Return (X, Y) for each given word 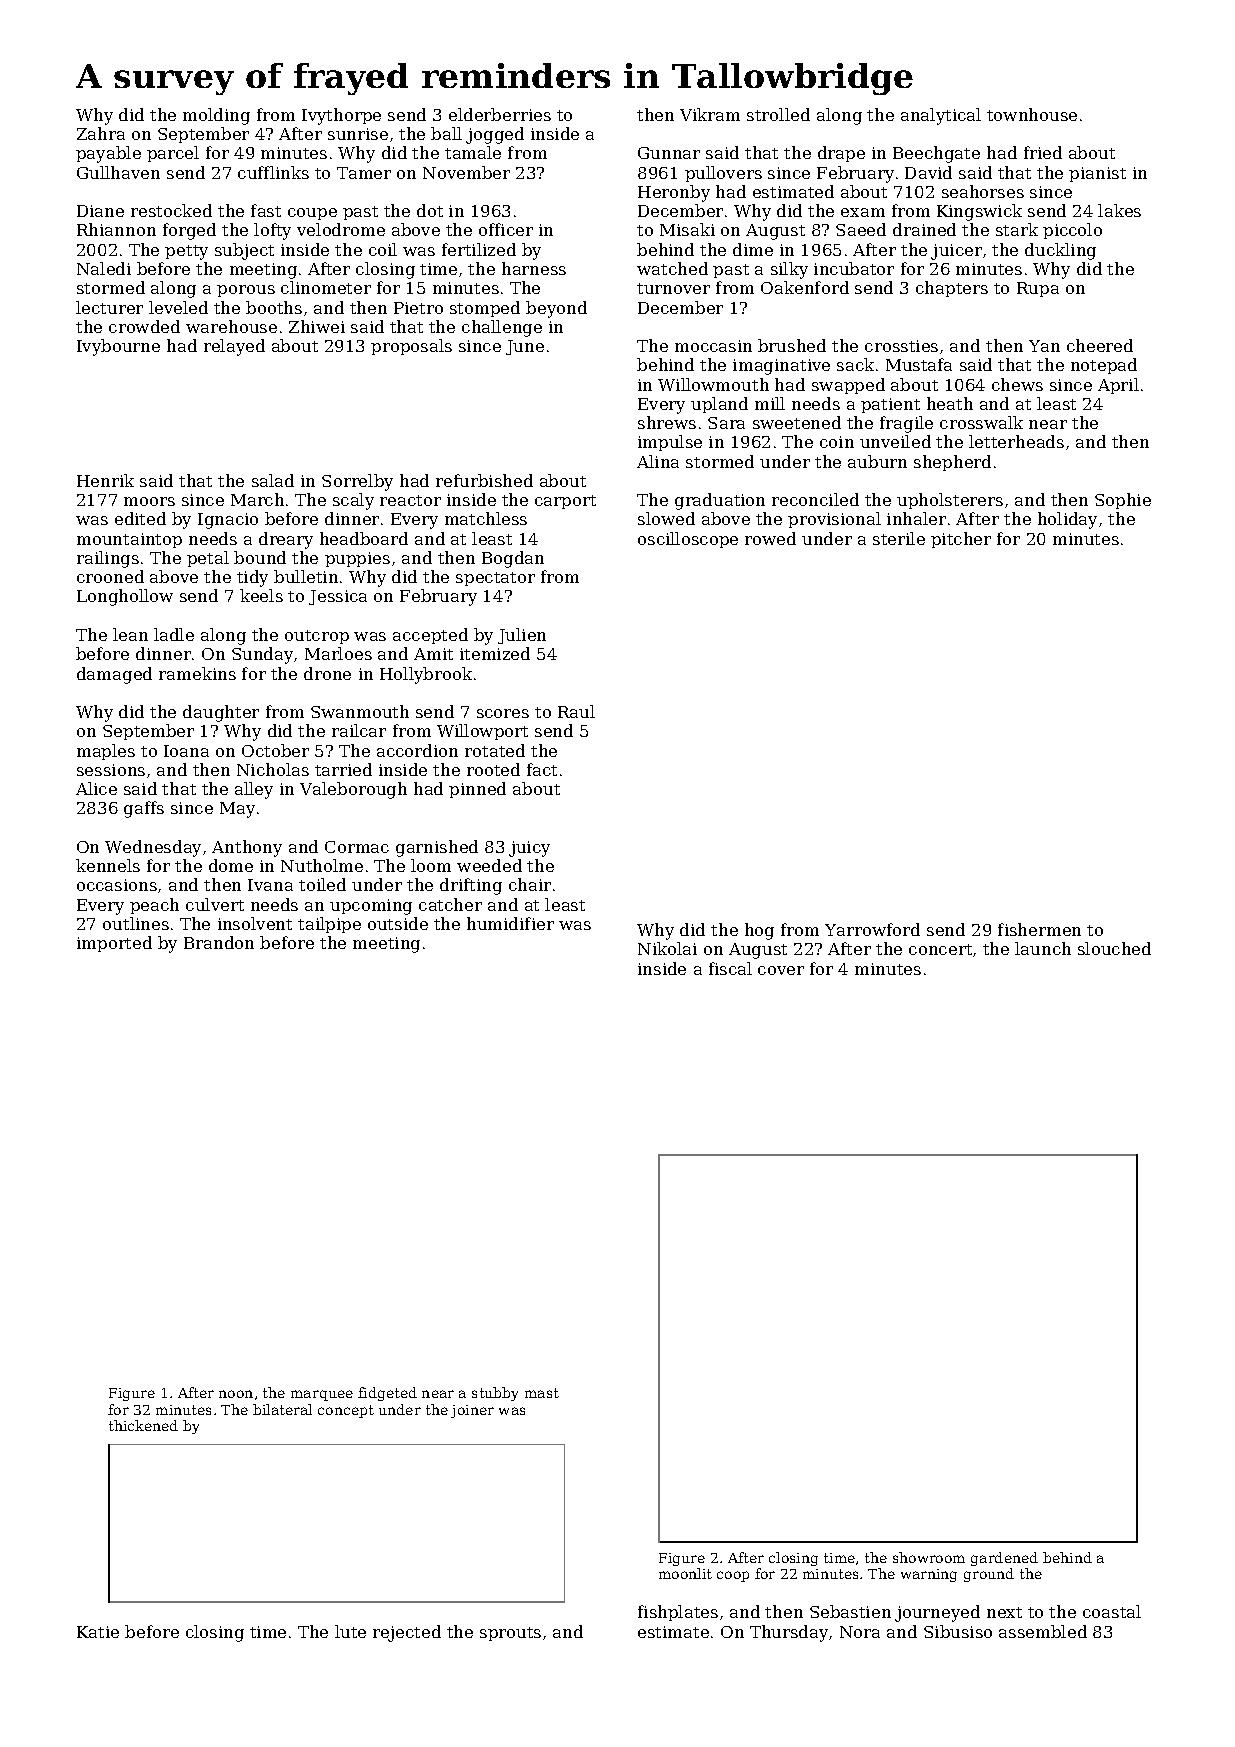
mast (542, 1393)
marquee (322, 1395)
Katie (98, 1632)
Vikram (710, 114)
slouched (1114, 948)
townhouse (1032, 114)
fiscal (730, 968)
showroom (929, 1557)
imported (114, 944)
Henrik (105, 480)
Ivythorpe (341, 116)
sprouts (510, 1634)
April (1118, 386)
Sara (726, 423)
